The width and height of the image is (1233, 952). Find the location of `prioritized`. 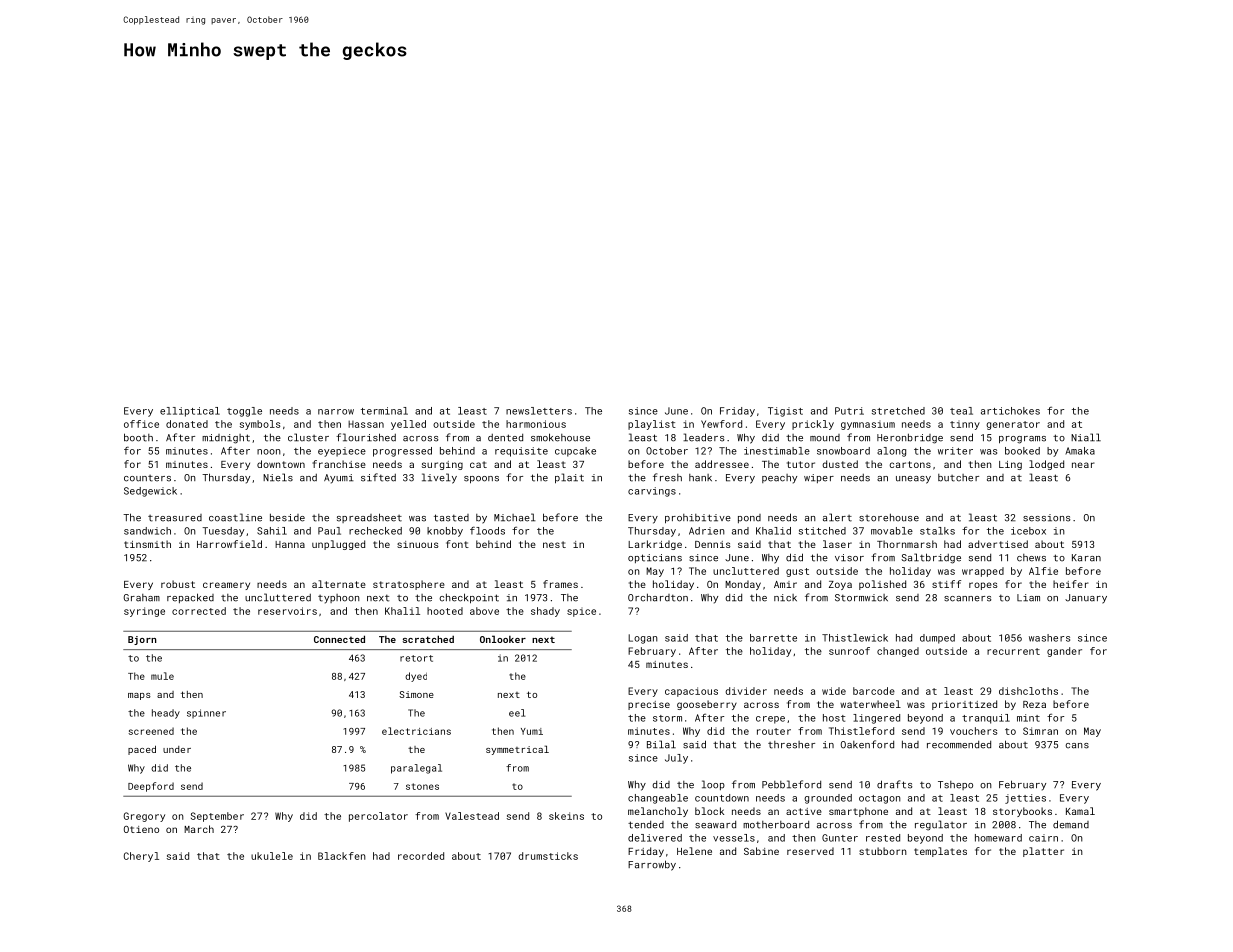

prioritized is located at coordinates (964, 705).
